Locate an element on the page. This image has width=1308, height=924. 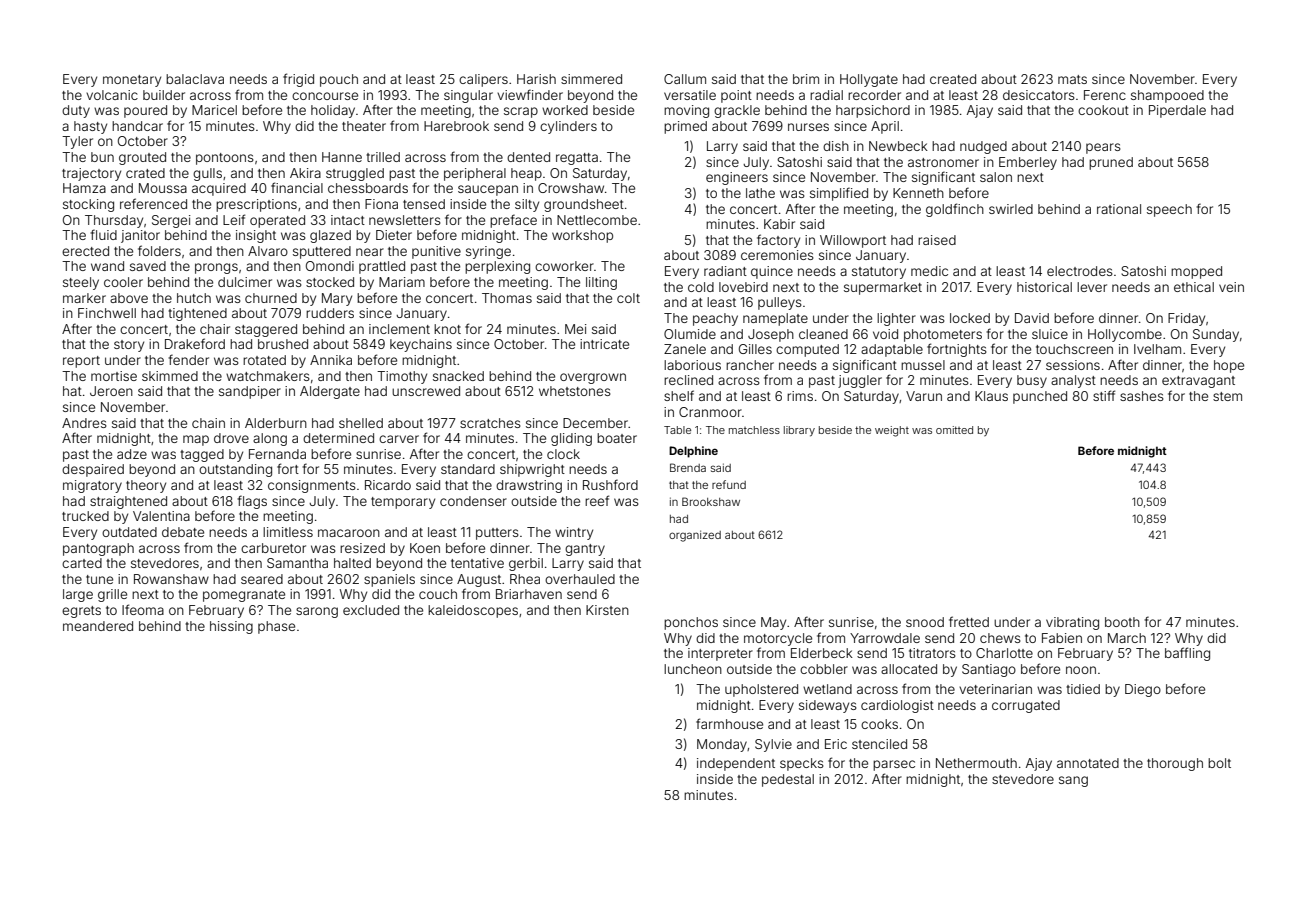
mopped is located at coordinates (1196, 272).
